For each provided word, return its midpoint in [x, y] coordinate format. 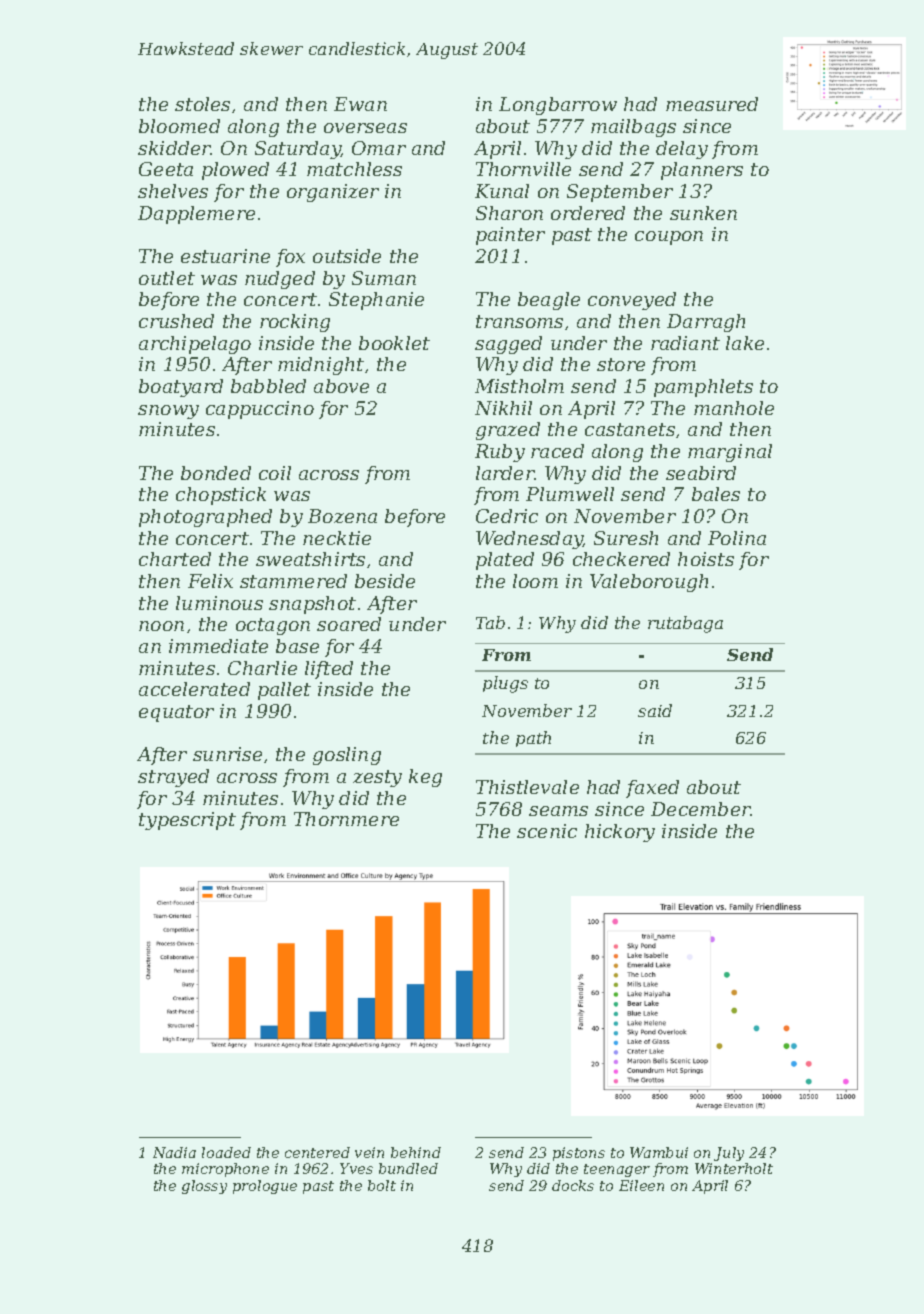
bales [716, 494]
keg [425, 778]
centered [317, 1152]
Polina [737, 538]
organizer [333, 193]
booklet [394, 343]
